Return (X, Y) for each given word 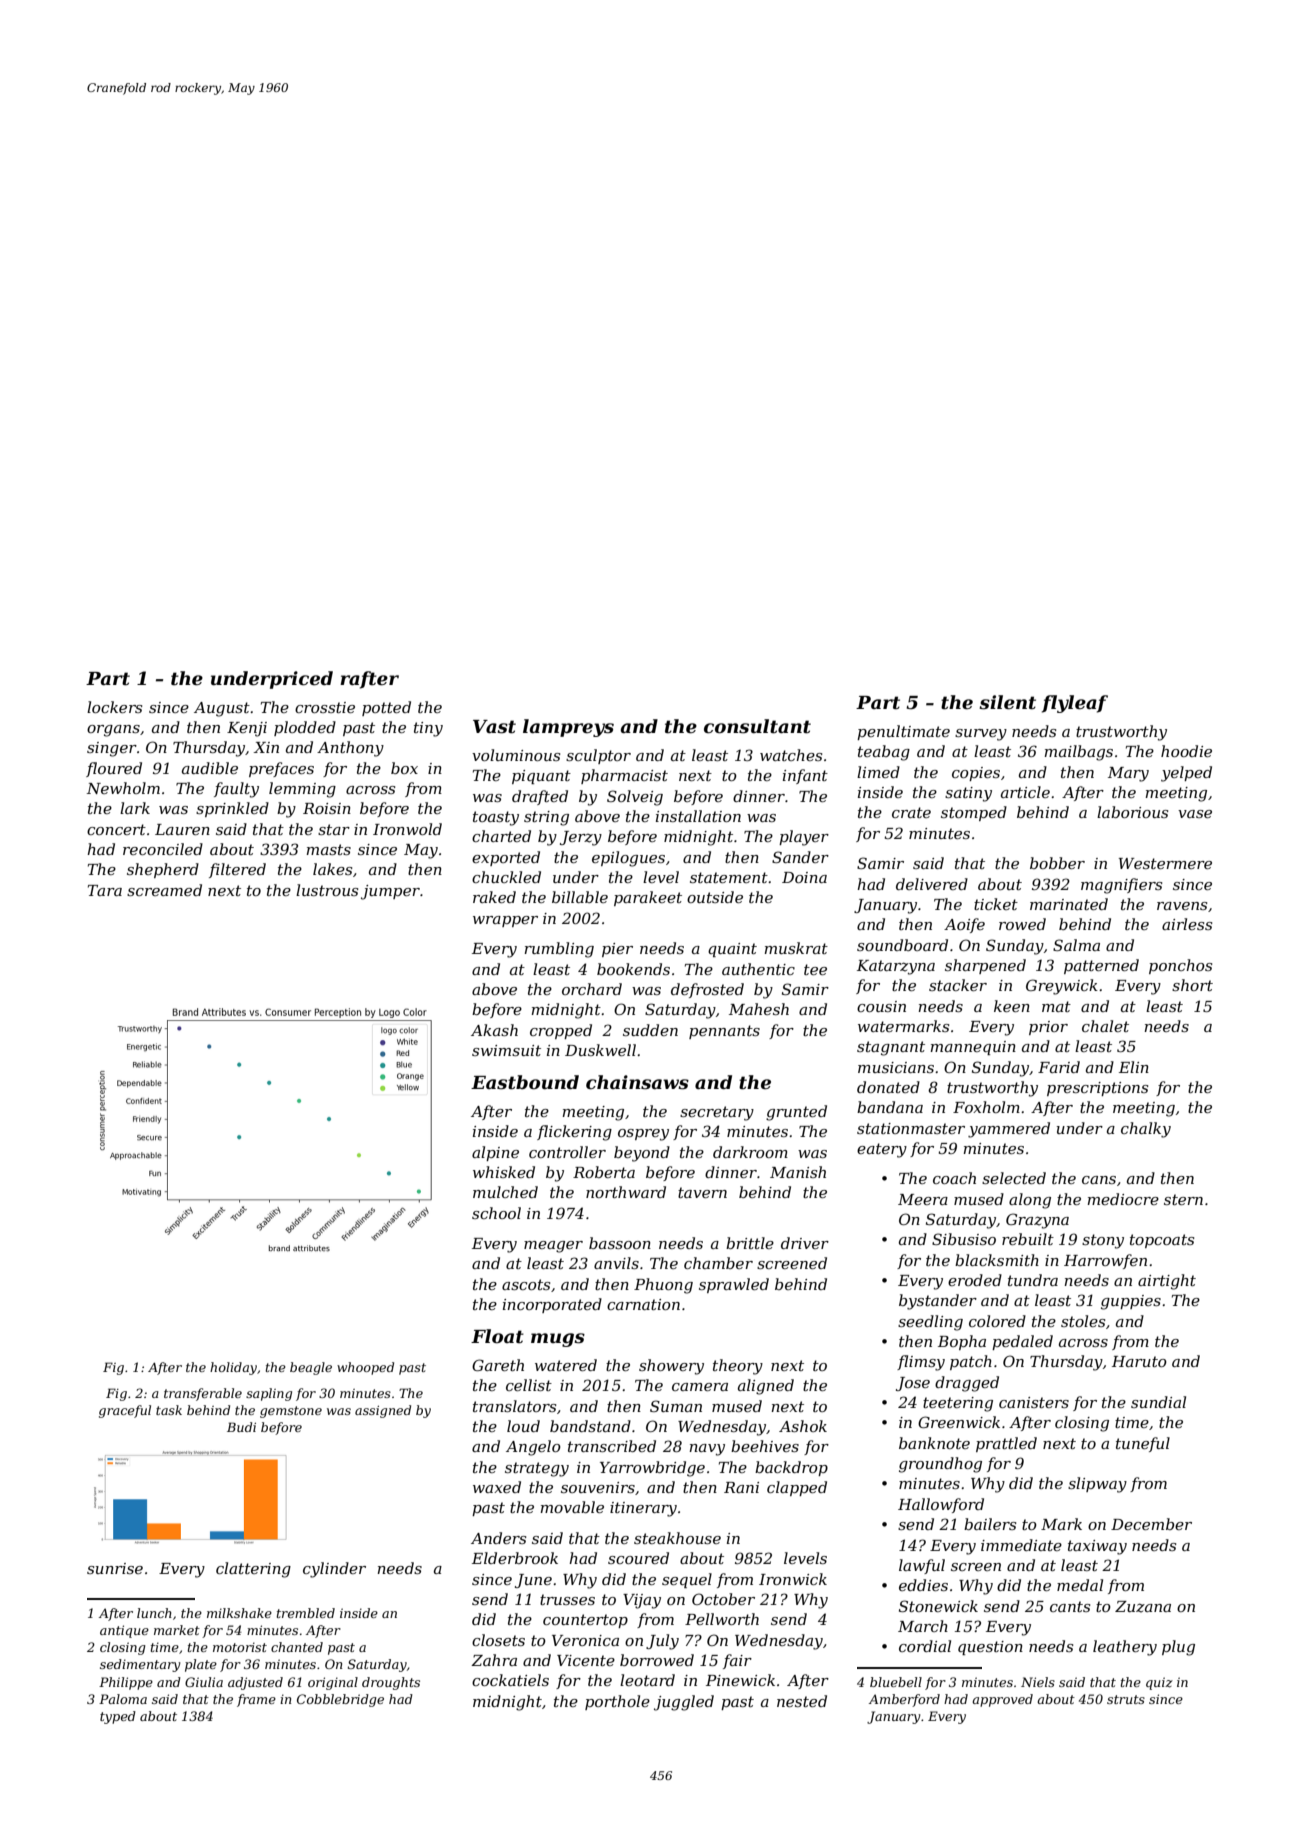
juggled (684, 1703)
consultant (757, 726)
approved (1002, 1700)
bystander (938, 1302)
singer (112, 749)
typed (118, 1717)
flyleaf (1075, 704)
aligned (766, 1387)
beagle (311, 1368)
